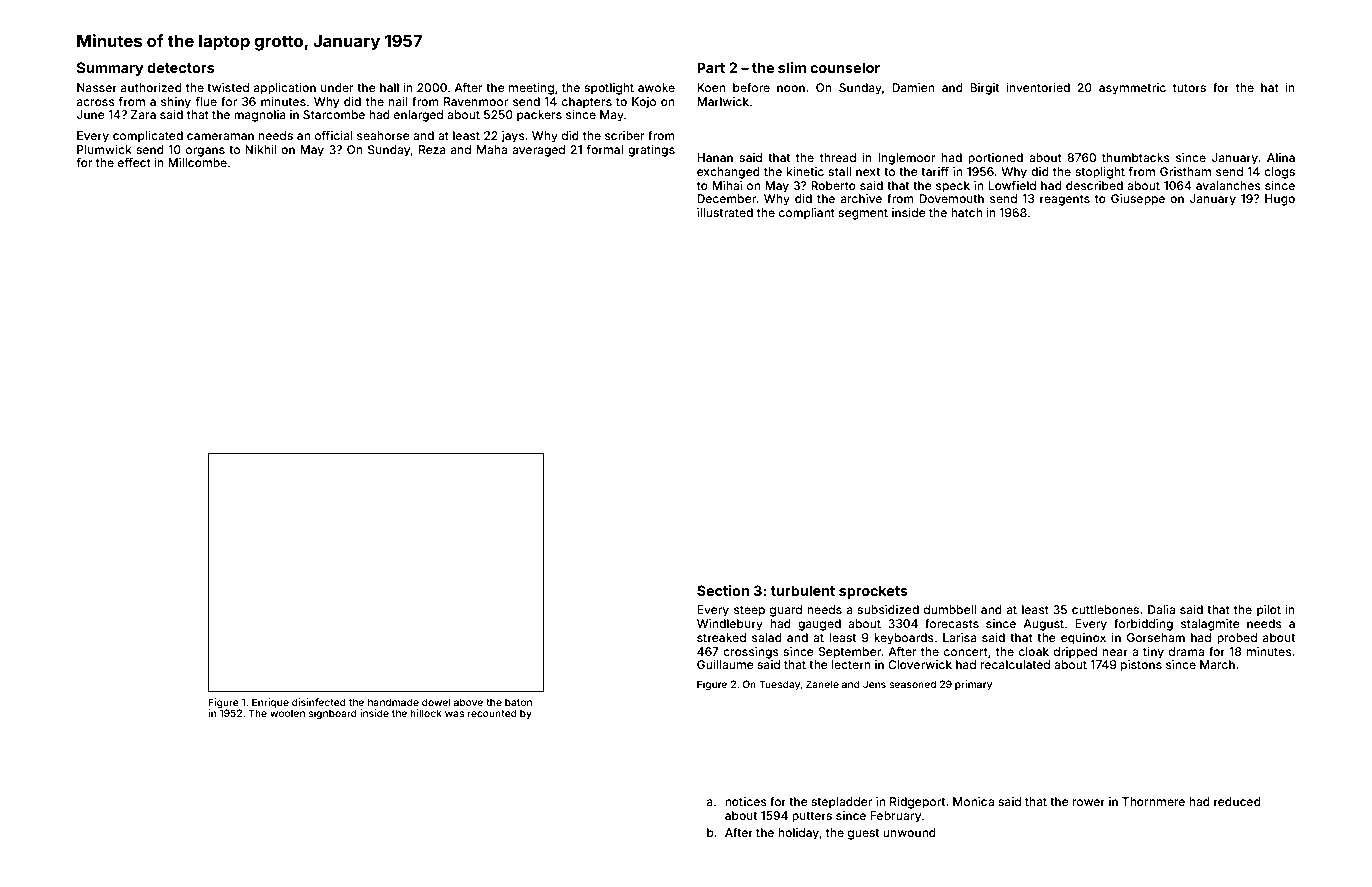 This page has width=1372, height=887. Describe the element at coordinates (180, 67) in the page. I see `detectors` at that location.
